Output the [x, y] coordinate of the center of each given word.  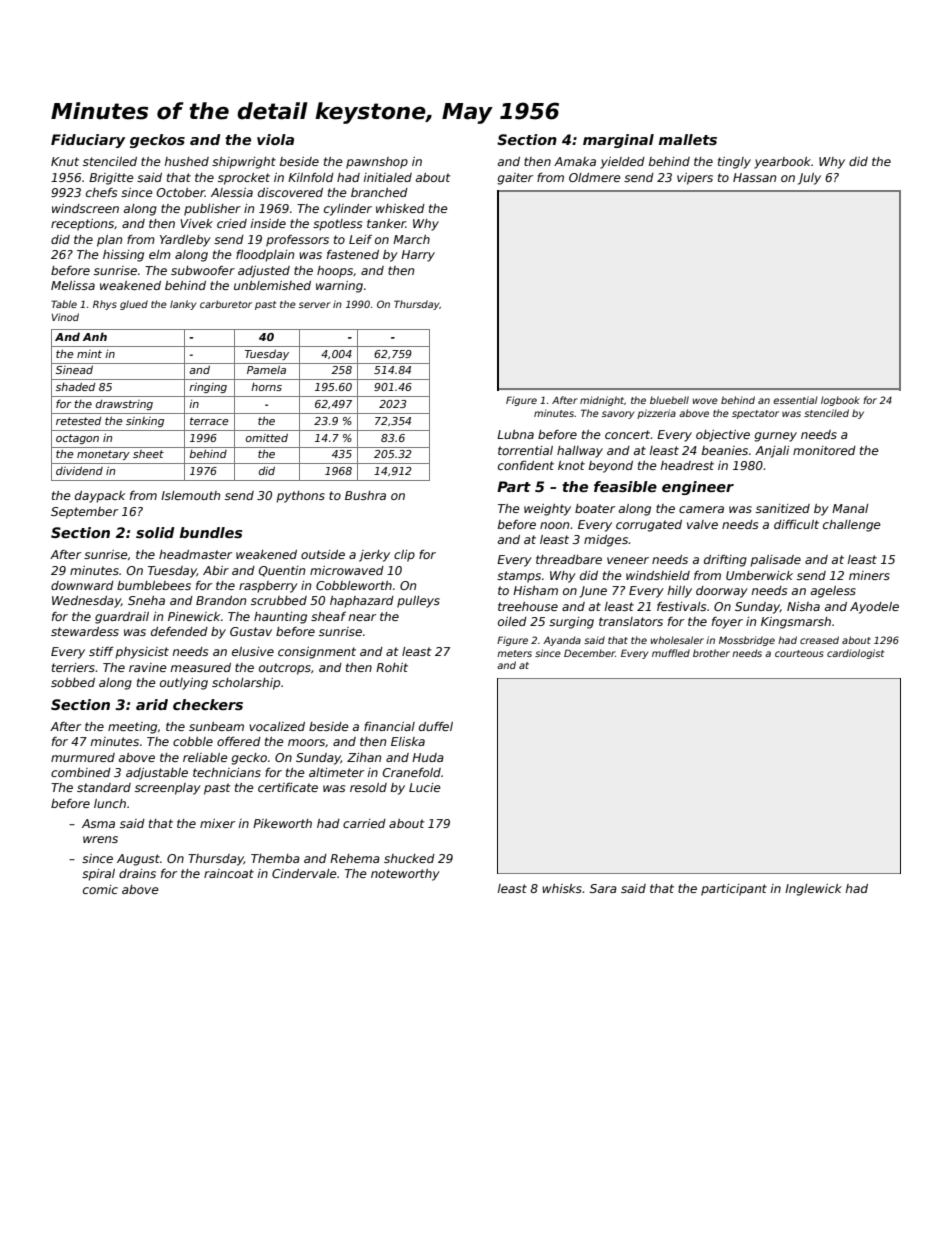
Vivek [196, 223]
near [362, 617]
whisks [562, 888]
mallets [688, 139]
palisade [775, 561]
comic [100, 889]
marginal [618, 141]
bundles [211, 532]
